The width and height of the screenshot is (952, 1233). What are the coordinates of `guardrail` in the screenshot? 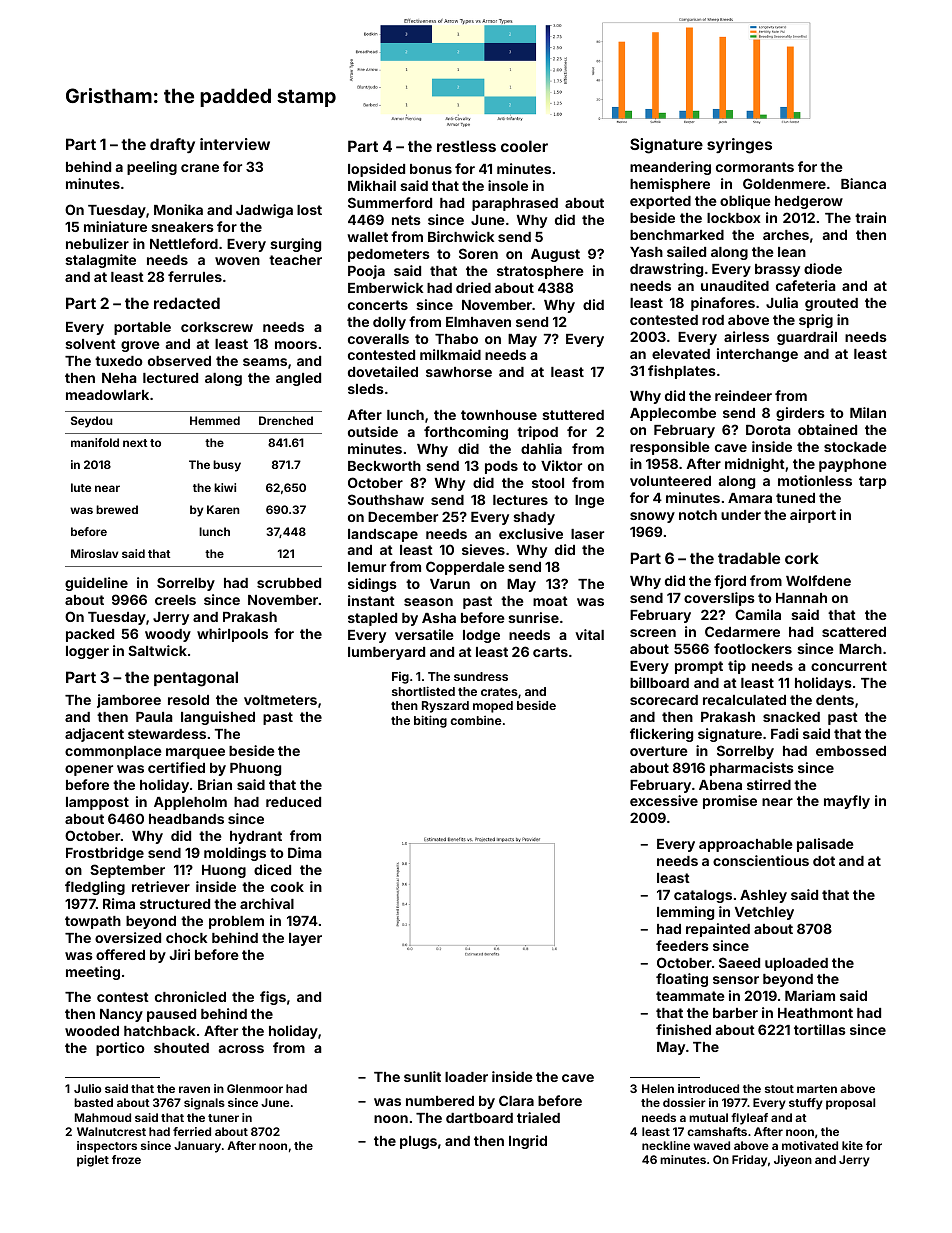 It's located at (807, 338).
